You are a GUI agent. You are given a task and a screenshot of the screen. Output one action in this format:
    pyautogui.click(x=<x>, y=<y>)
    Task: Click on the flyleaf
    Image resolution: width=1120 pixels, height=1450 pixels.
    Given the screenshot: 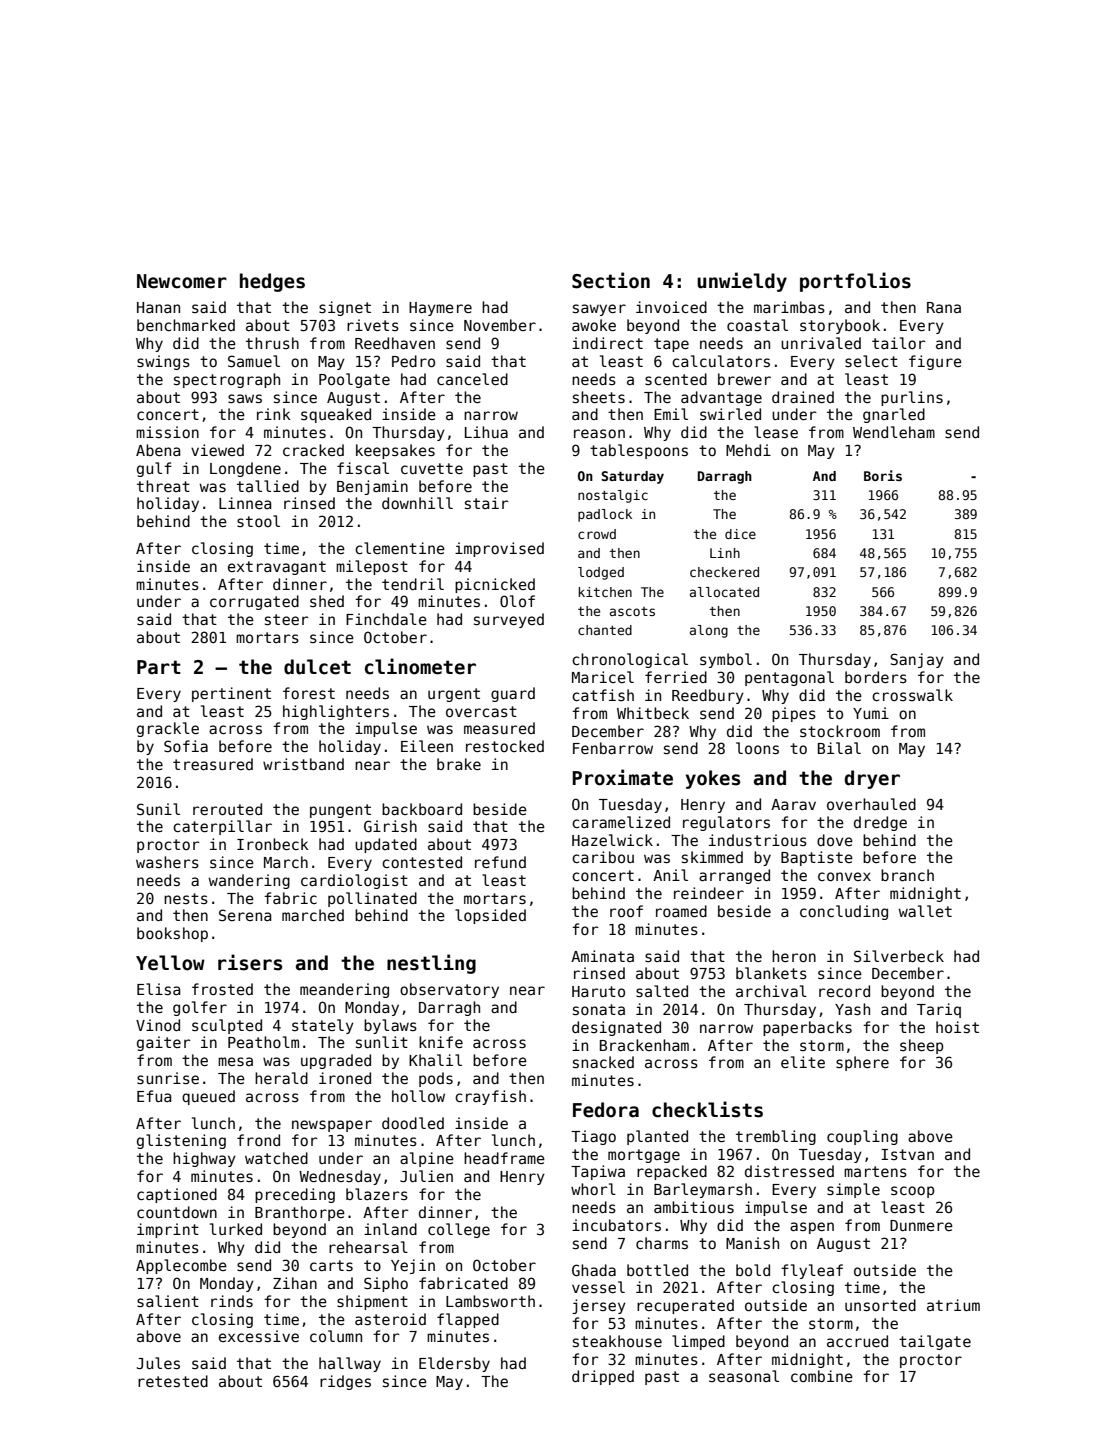 What is the action you would take?
    pyautogui.click(x=812, y=1271)
